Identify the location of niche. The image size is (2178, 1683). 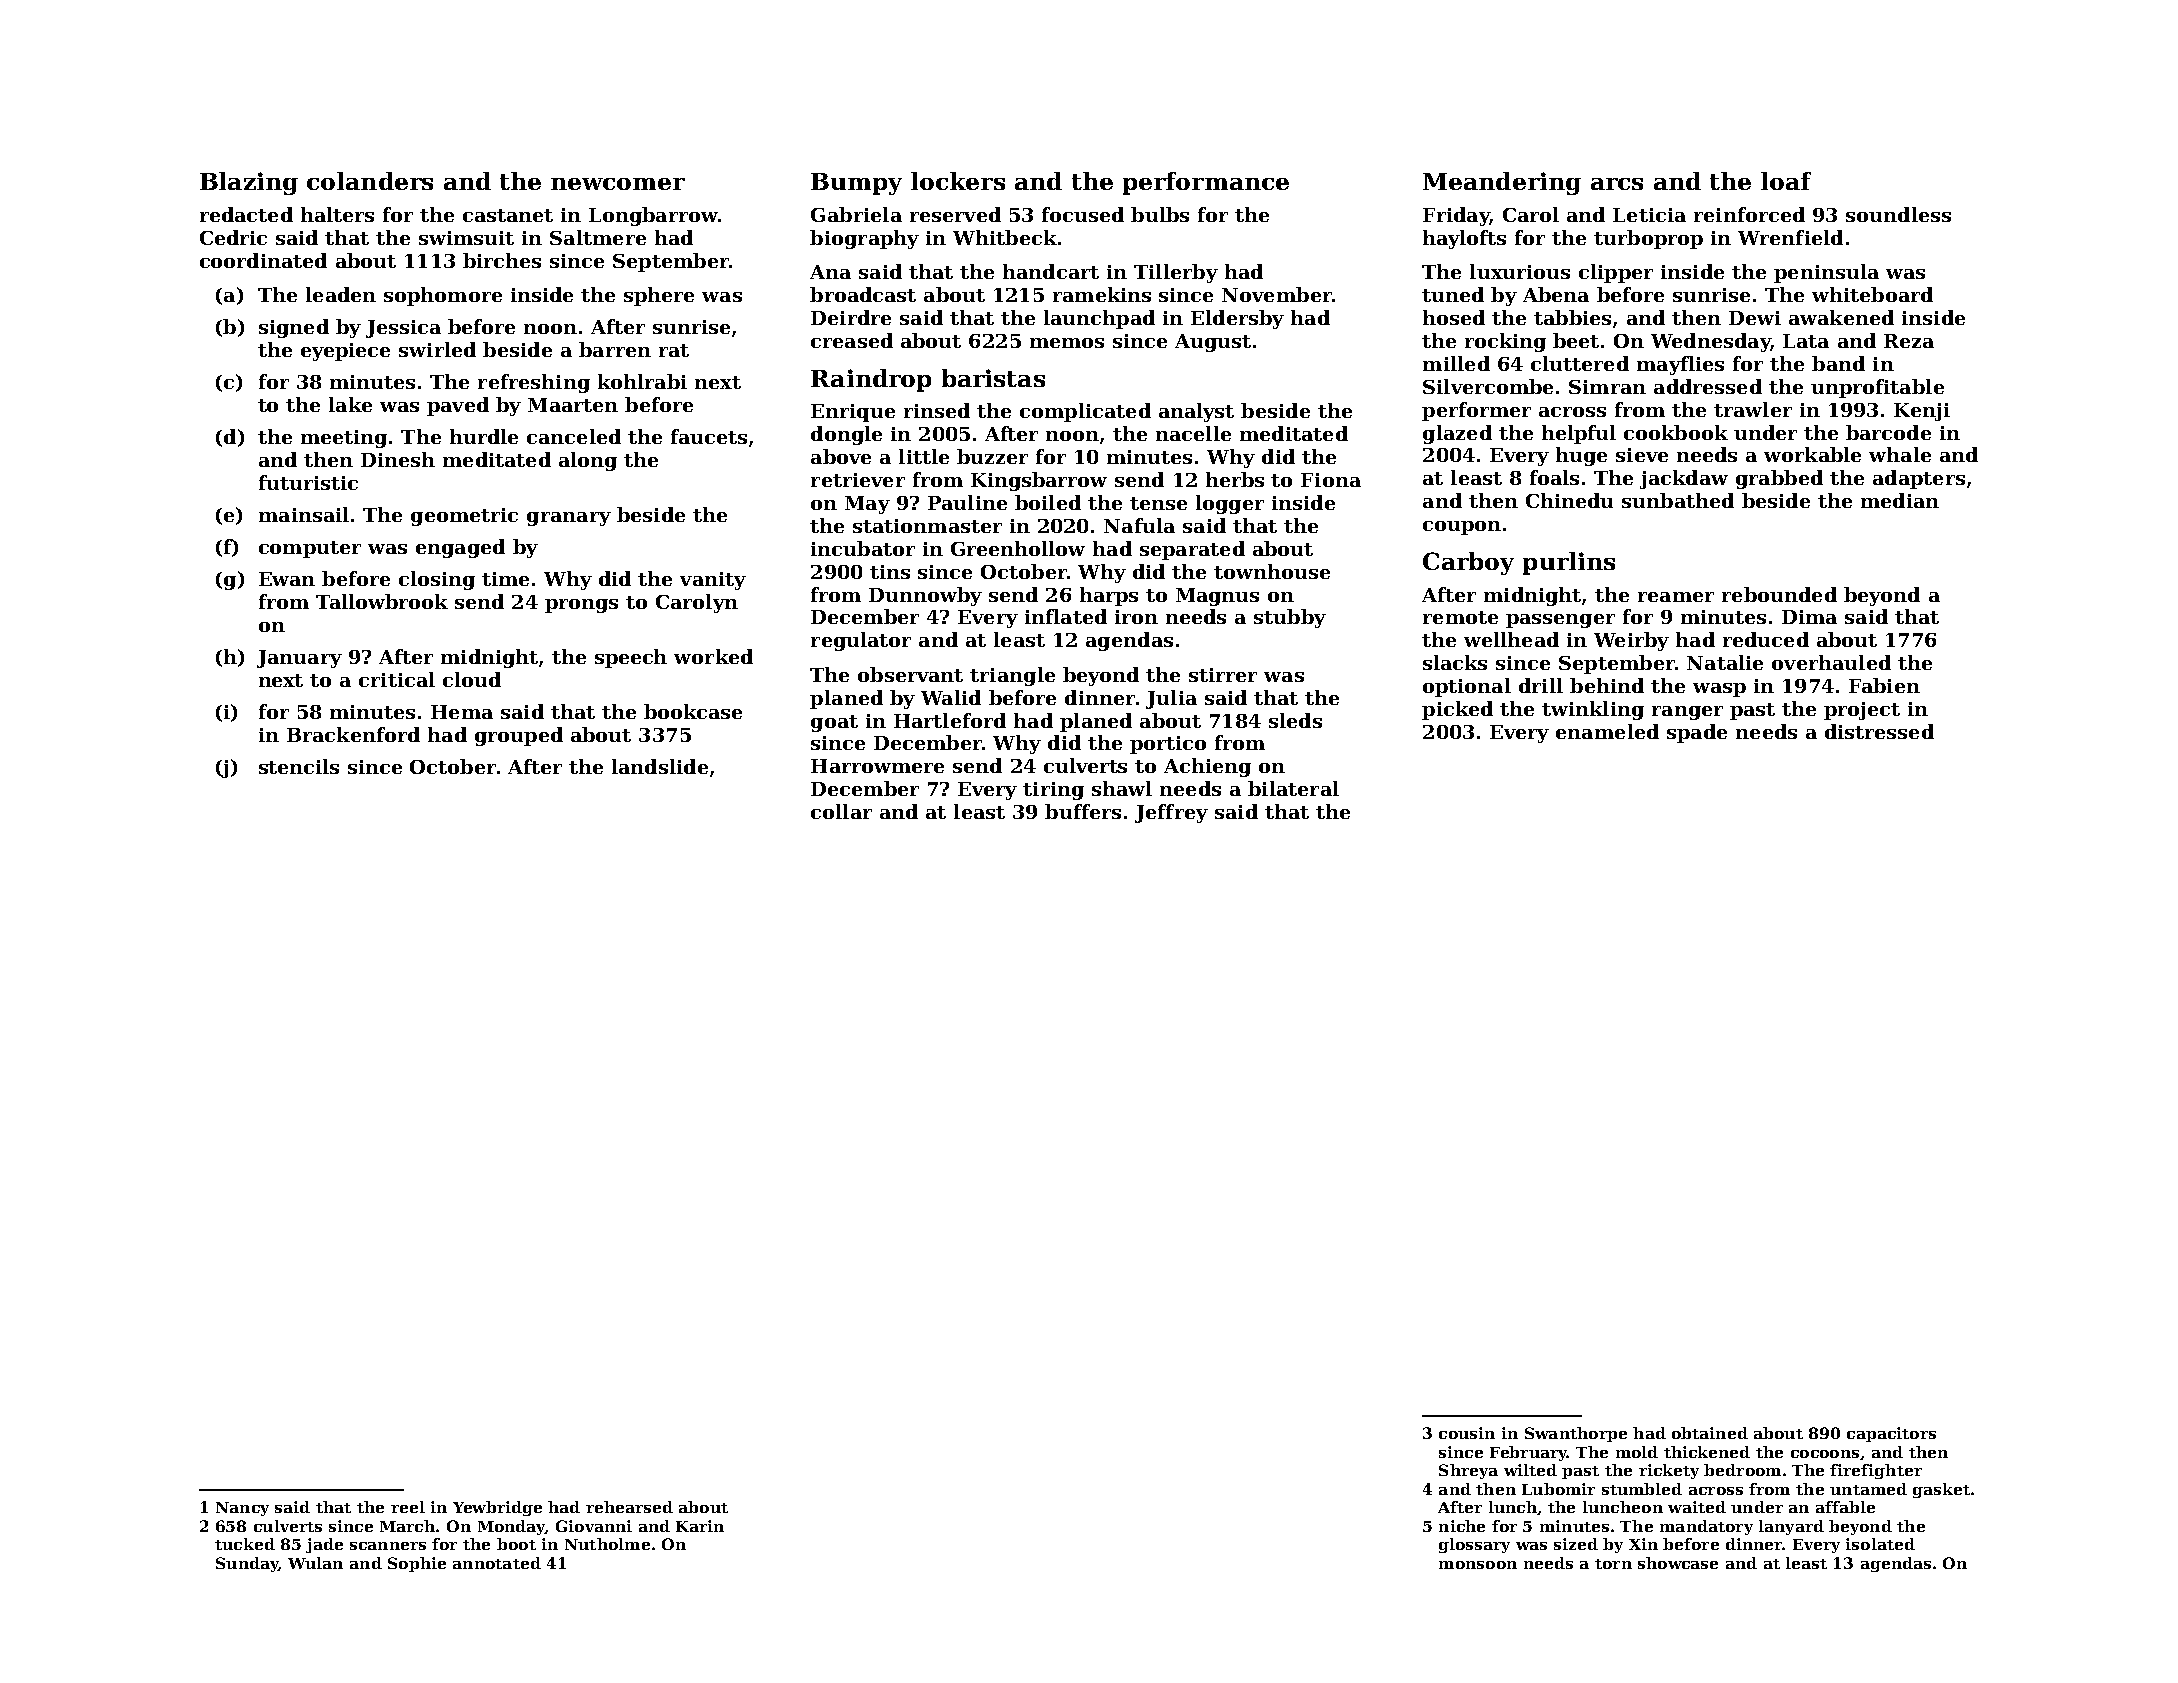
(1462, 1526).
